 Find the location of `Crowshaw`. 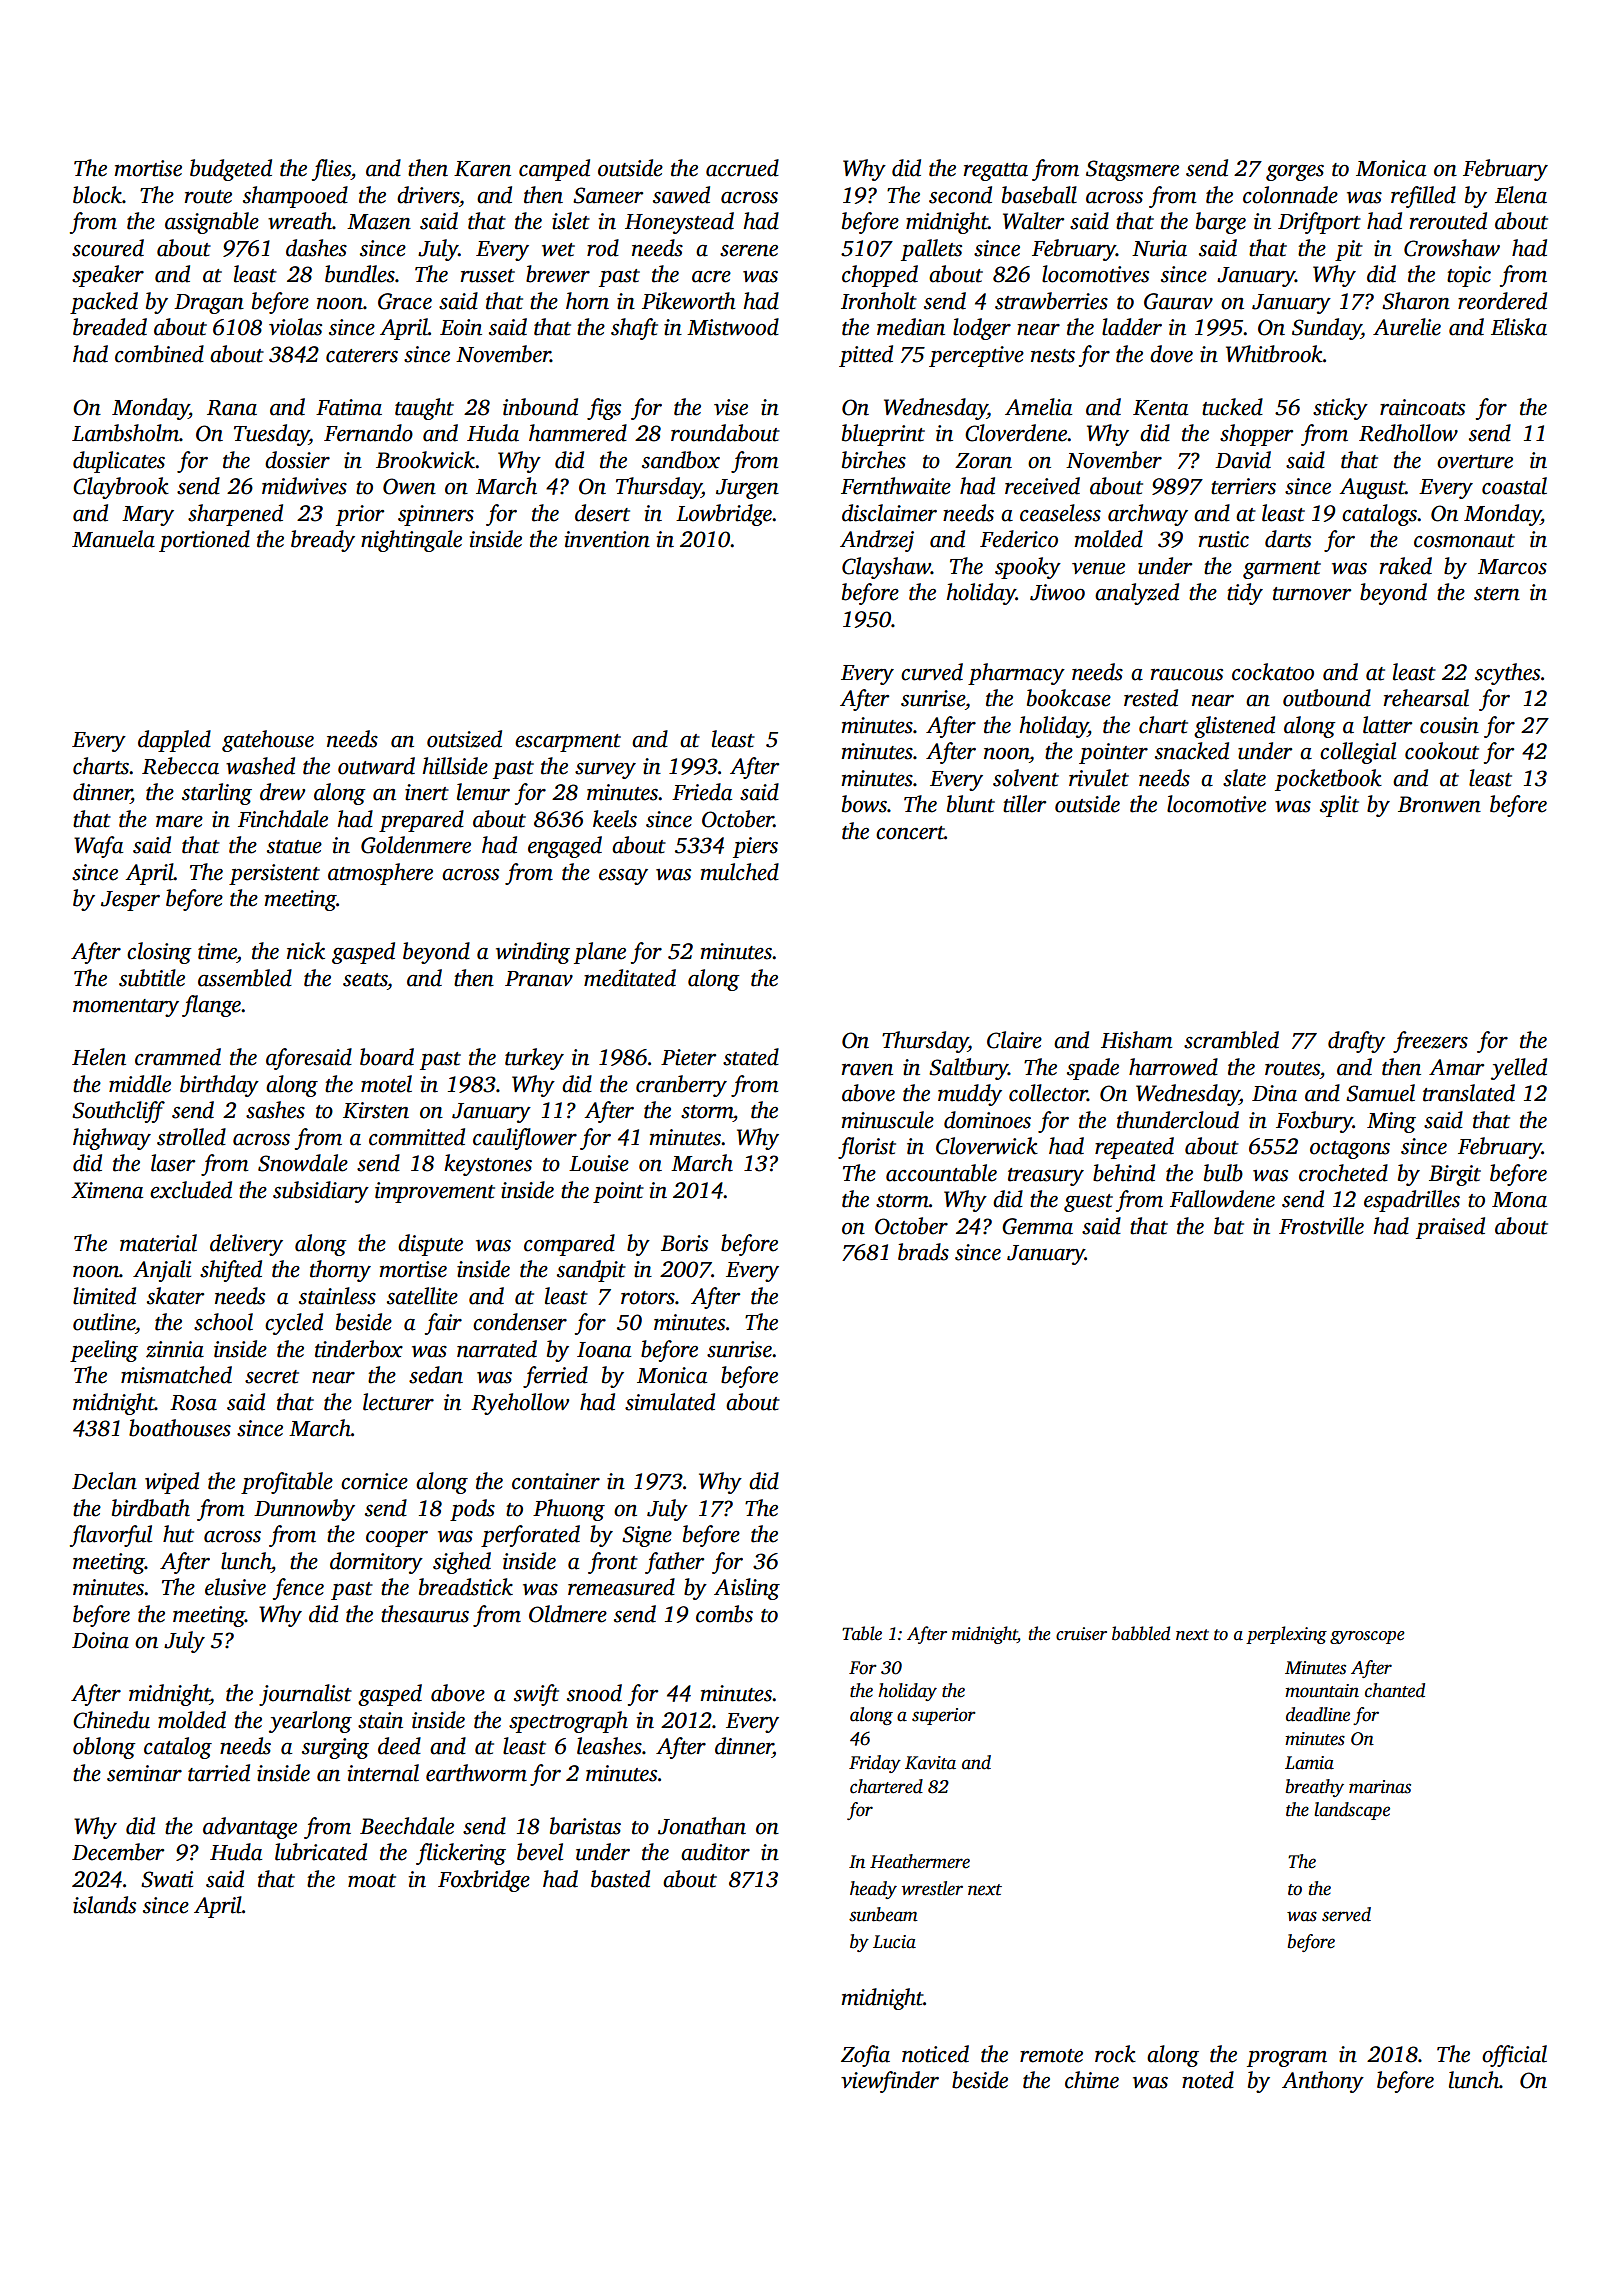

Crowshaw is located at coordinates (1452, 248).
